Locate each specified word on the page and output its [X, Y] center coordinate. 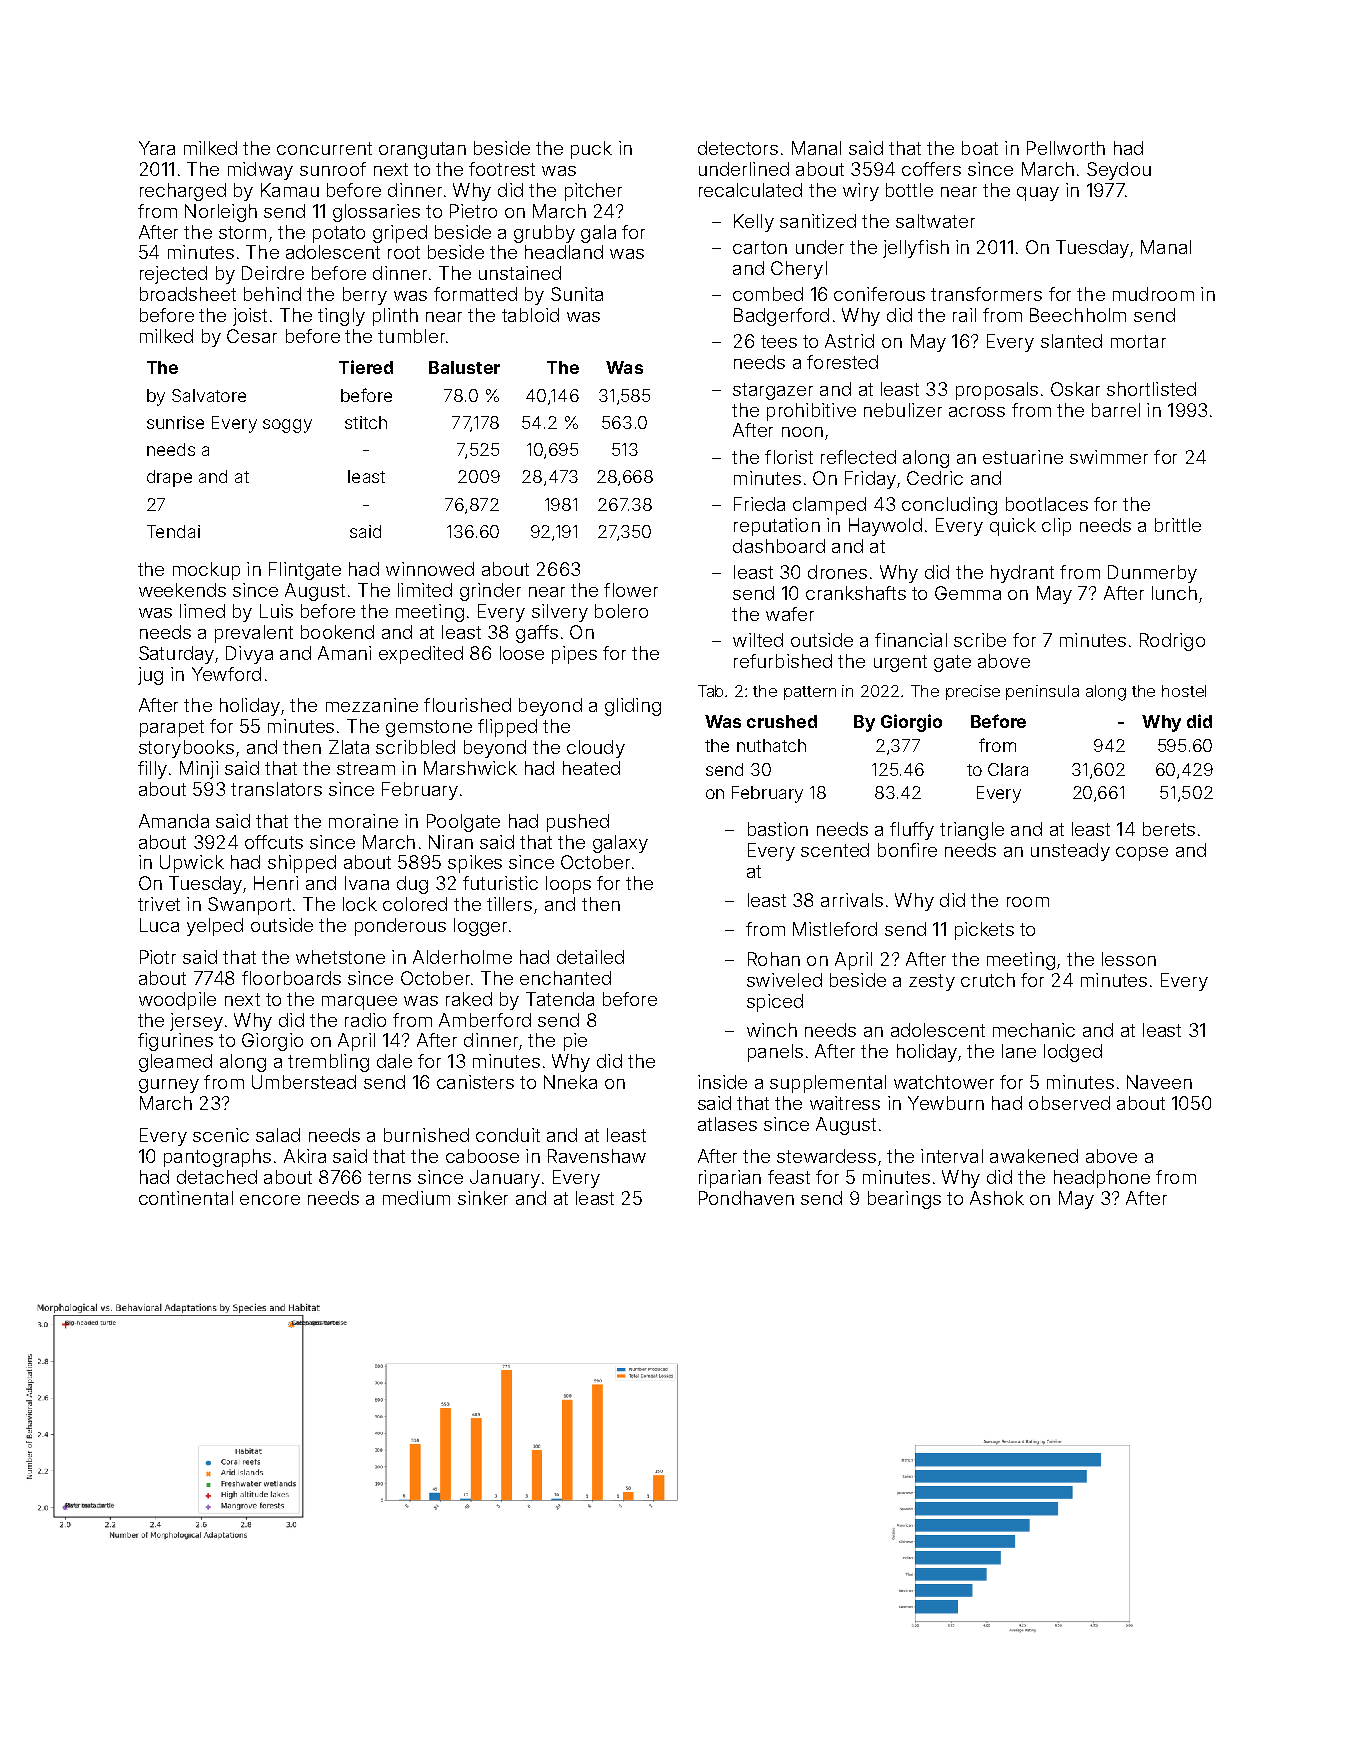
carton [760, 247]
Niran [451, 842]
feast [789, 1177]
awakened [1034, 1156]
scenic [221, 1135]
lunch [1174, 593]
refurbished [783, 661]
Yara [157, 148]
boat [980, 148]
